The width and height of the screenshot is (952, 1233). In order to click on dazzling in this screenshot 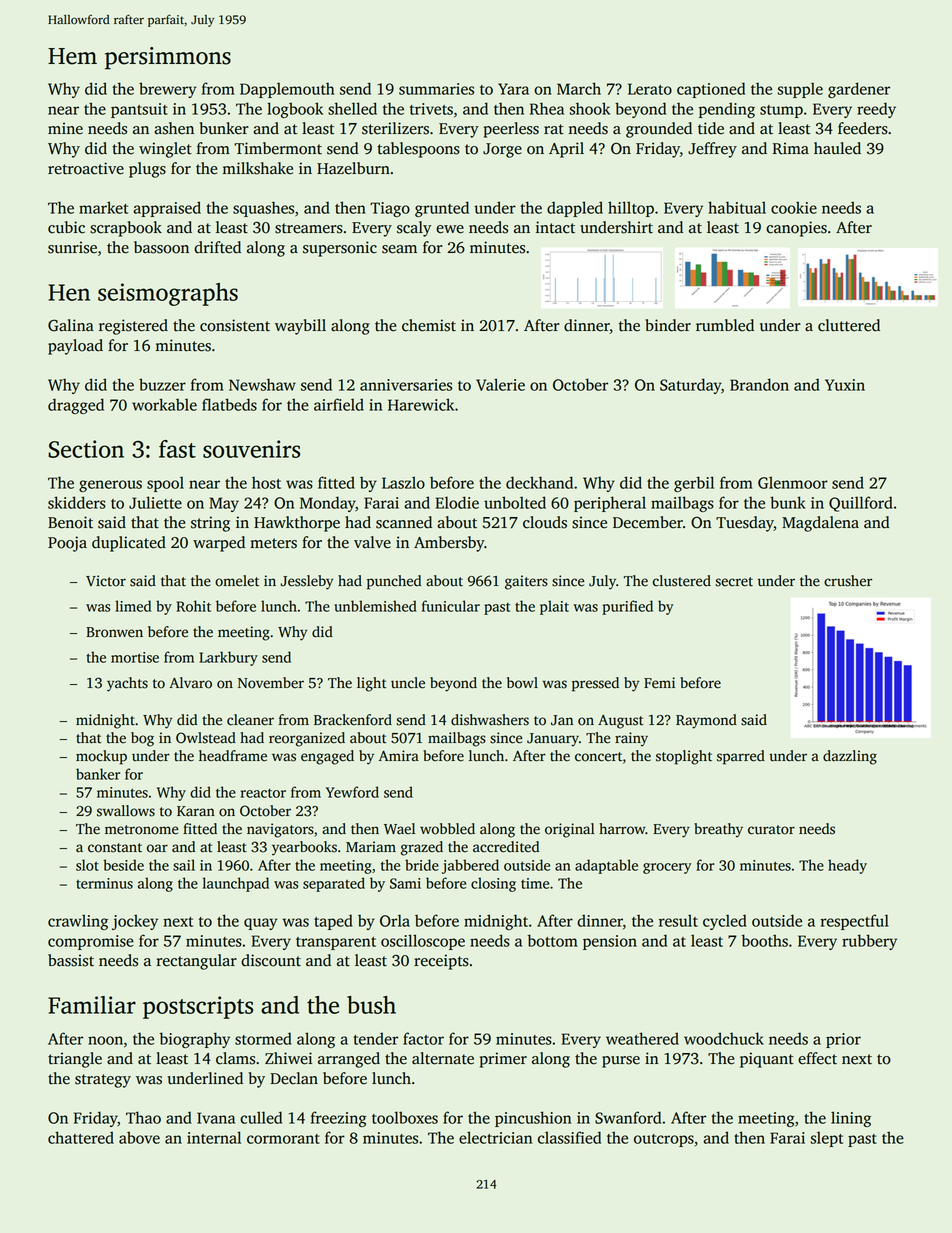, I will do `click(850, 757)`.
